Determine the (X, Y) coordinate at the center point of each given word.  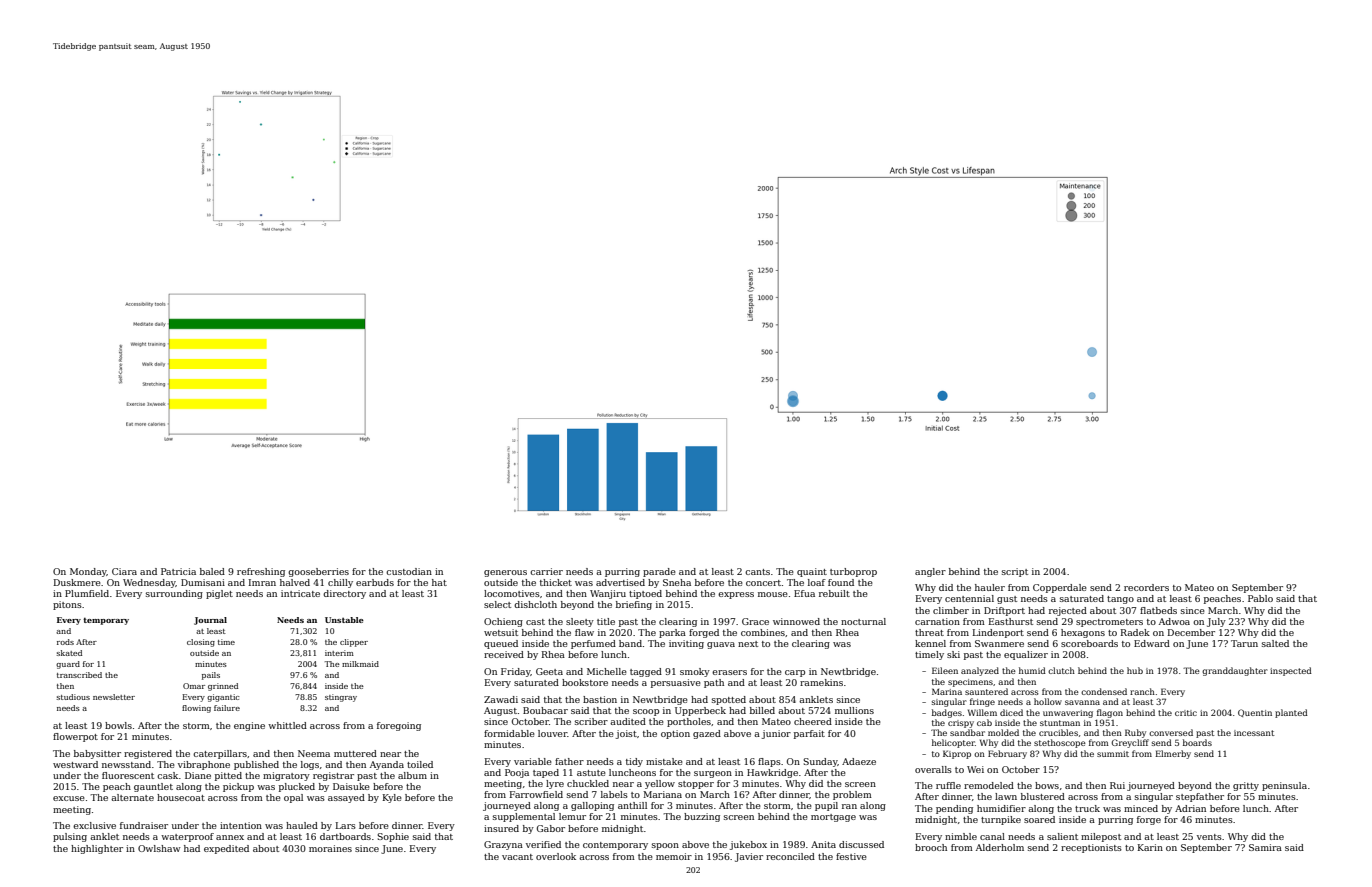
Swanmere (999, 643)
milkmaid (360, 664)
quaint (812, 572)
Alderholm (1000, 847)
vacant (517, 857)
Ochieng (503, 622)
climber (951, 610)
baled (212, 571)
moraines (330, 848)
